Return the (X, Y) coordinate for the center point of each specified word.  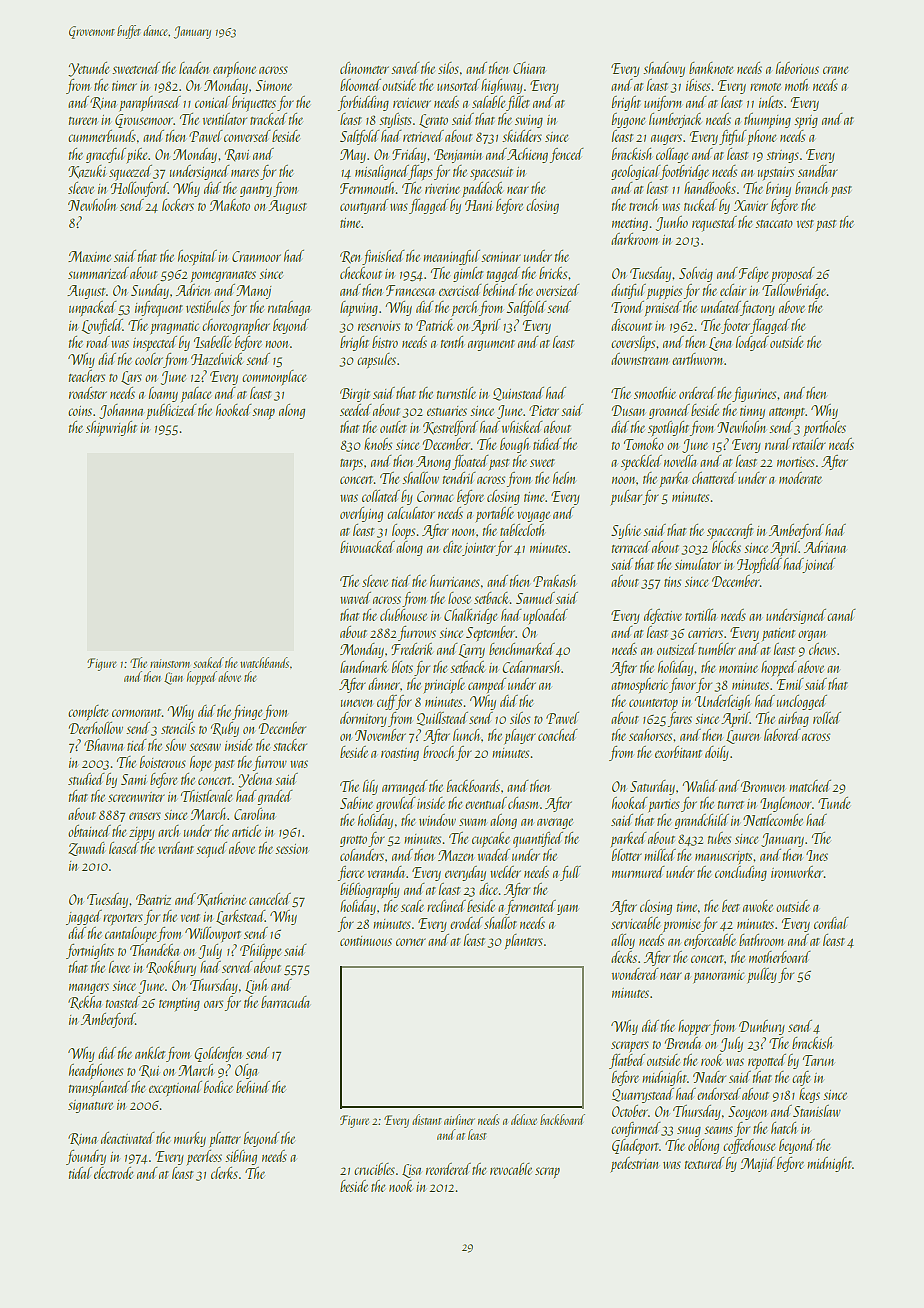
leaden (194, 68)
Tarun (818, 1060)
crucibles (374, 1169)
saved (405, 68)
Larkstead (240, 917)
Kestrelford (450, 428)
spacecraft (730, 531)
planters (524, 941)
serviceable (635, 923)
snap (263, 413)
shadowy (664, 69)
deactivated (128, 1138)
